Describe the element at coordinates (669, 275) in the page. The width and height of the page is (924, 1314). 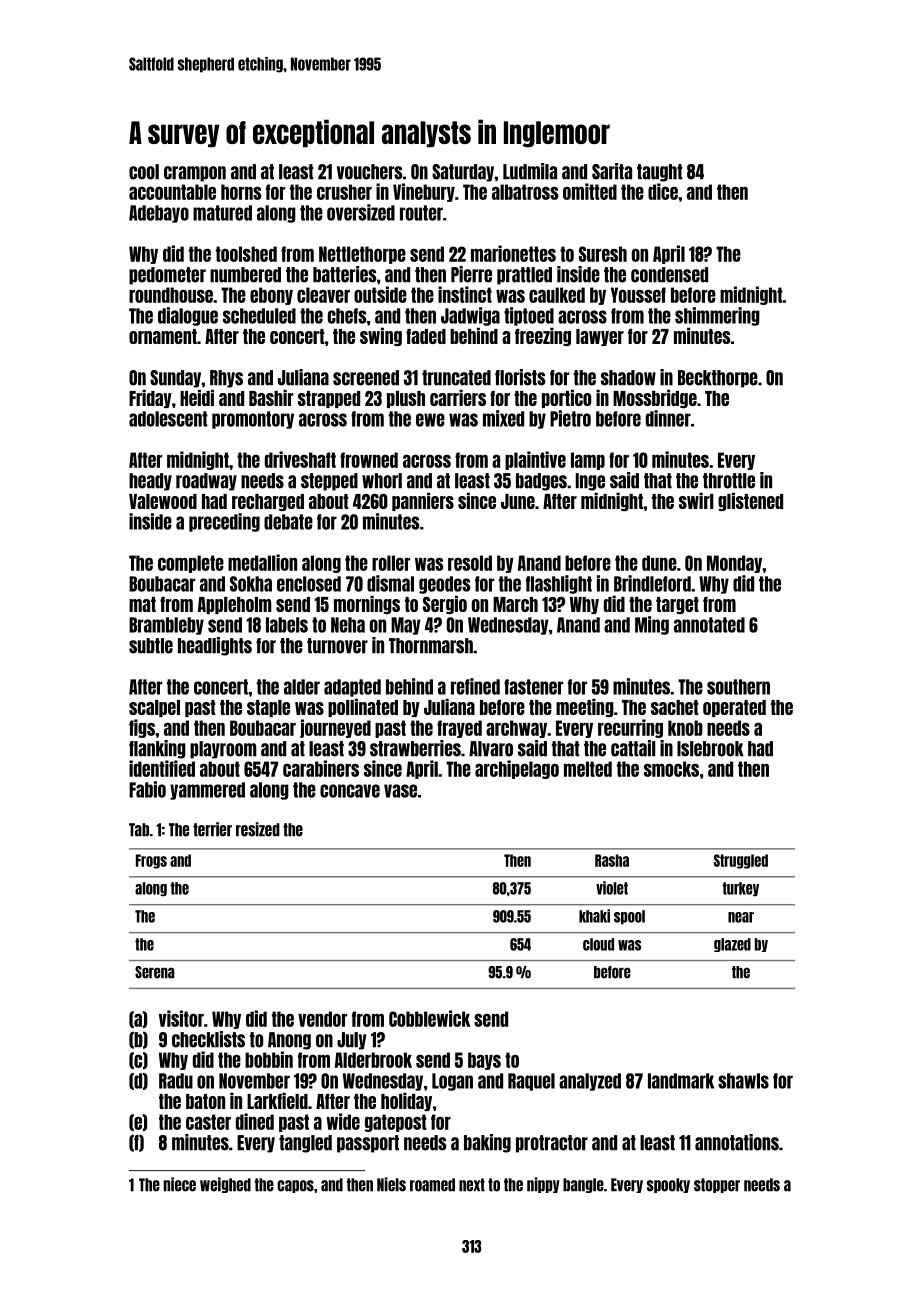
I see `condensed` at that location.
